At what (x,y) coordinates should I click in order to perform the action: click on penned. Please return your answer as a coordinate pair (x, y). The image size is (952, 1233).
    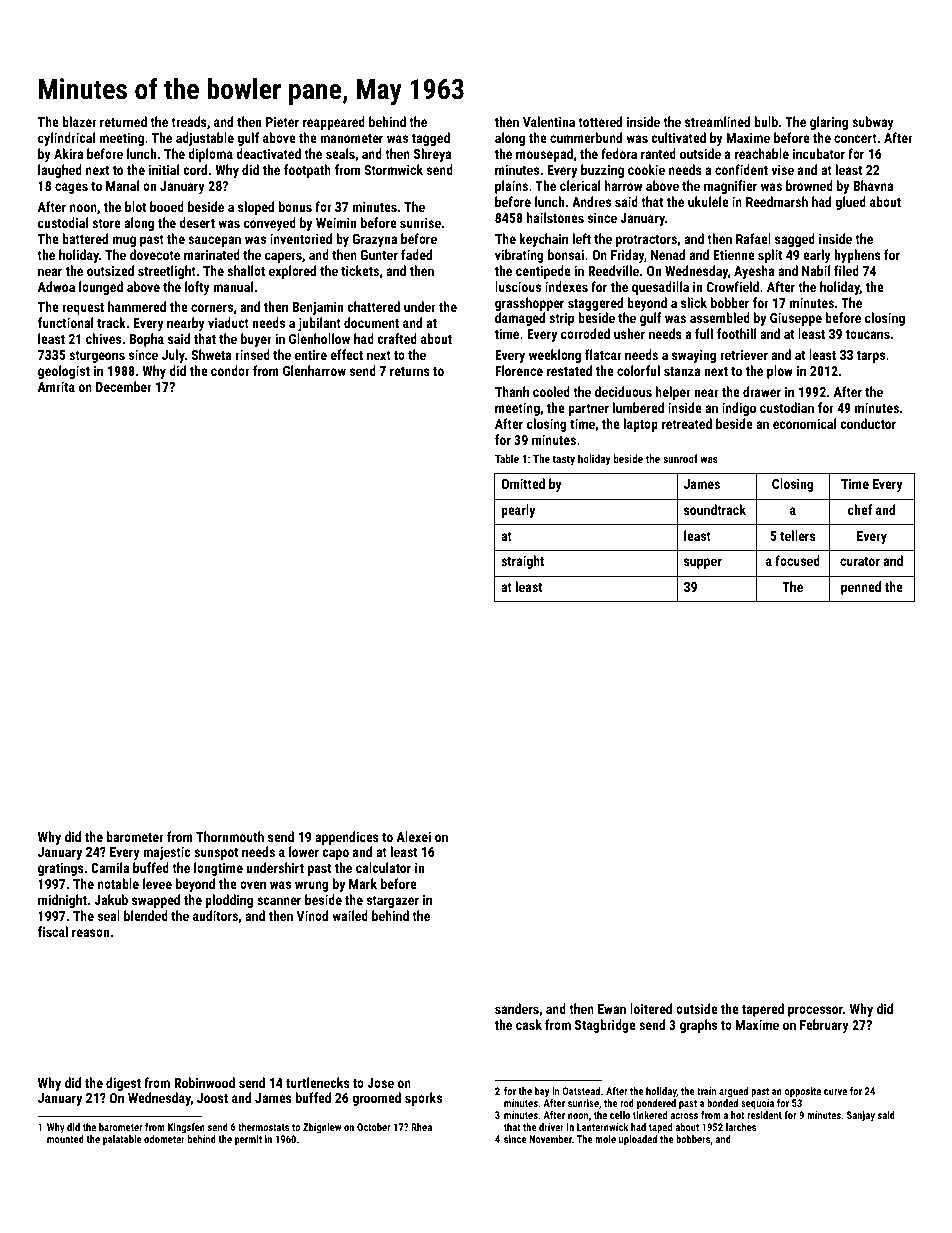
    Looking at the image, I should click on (861, 588).
